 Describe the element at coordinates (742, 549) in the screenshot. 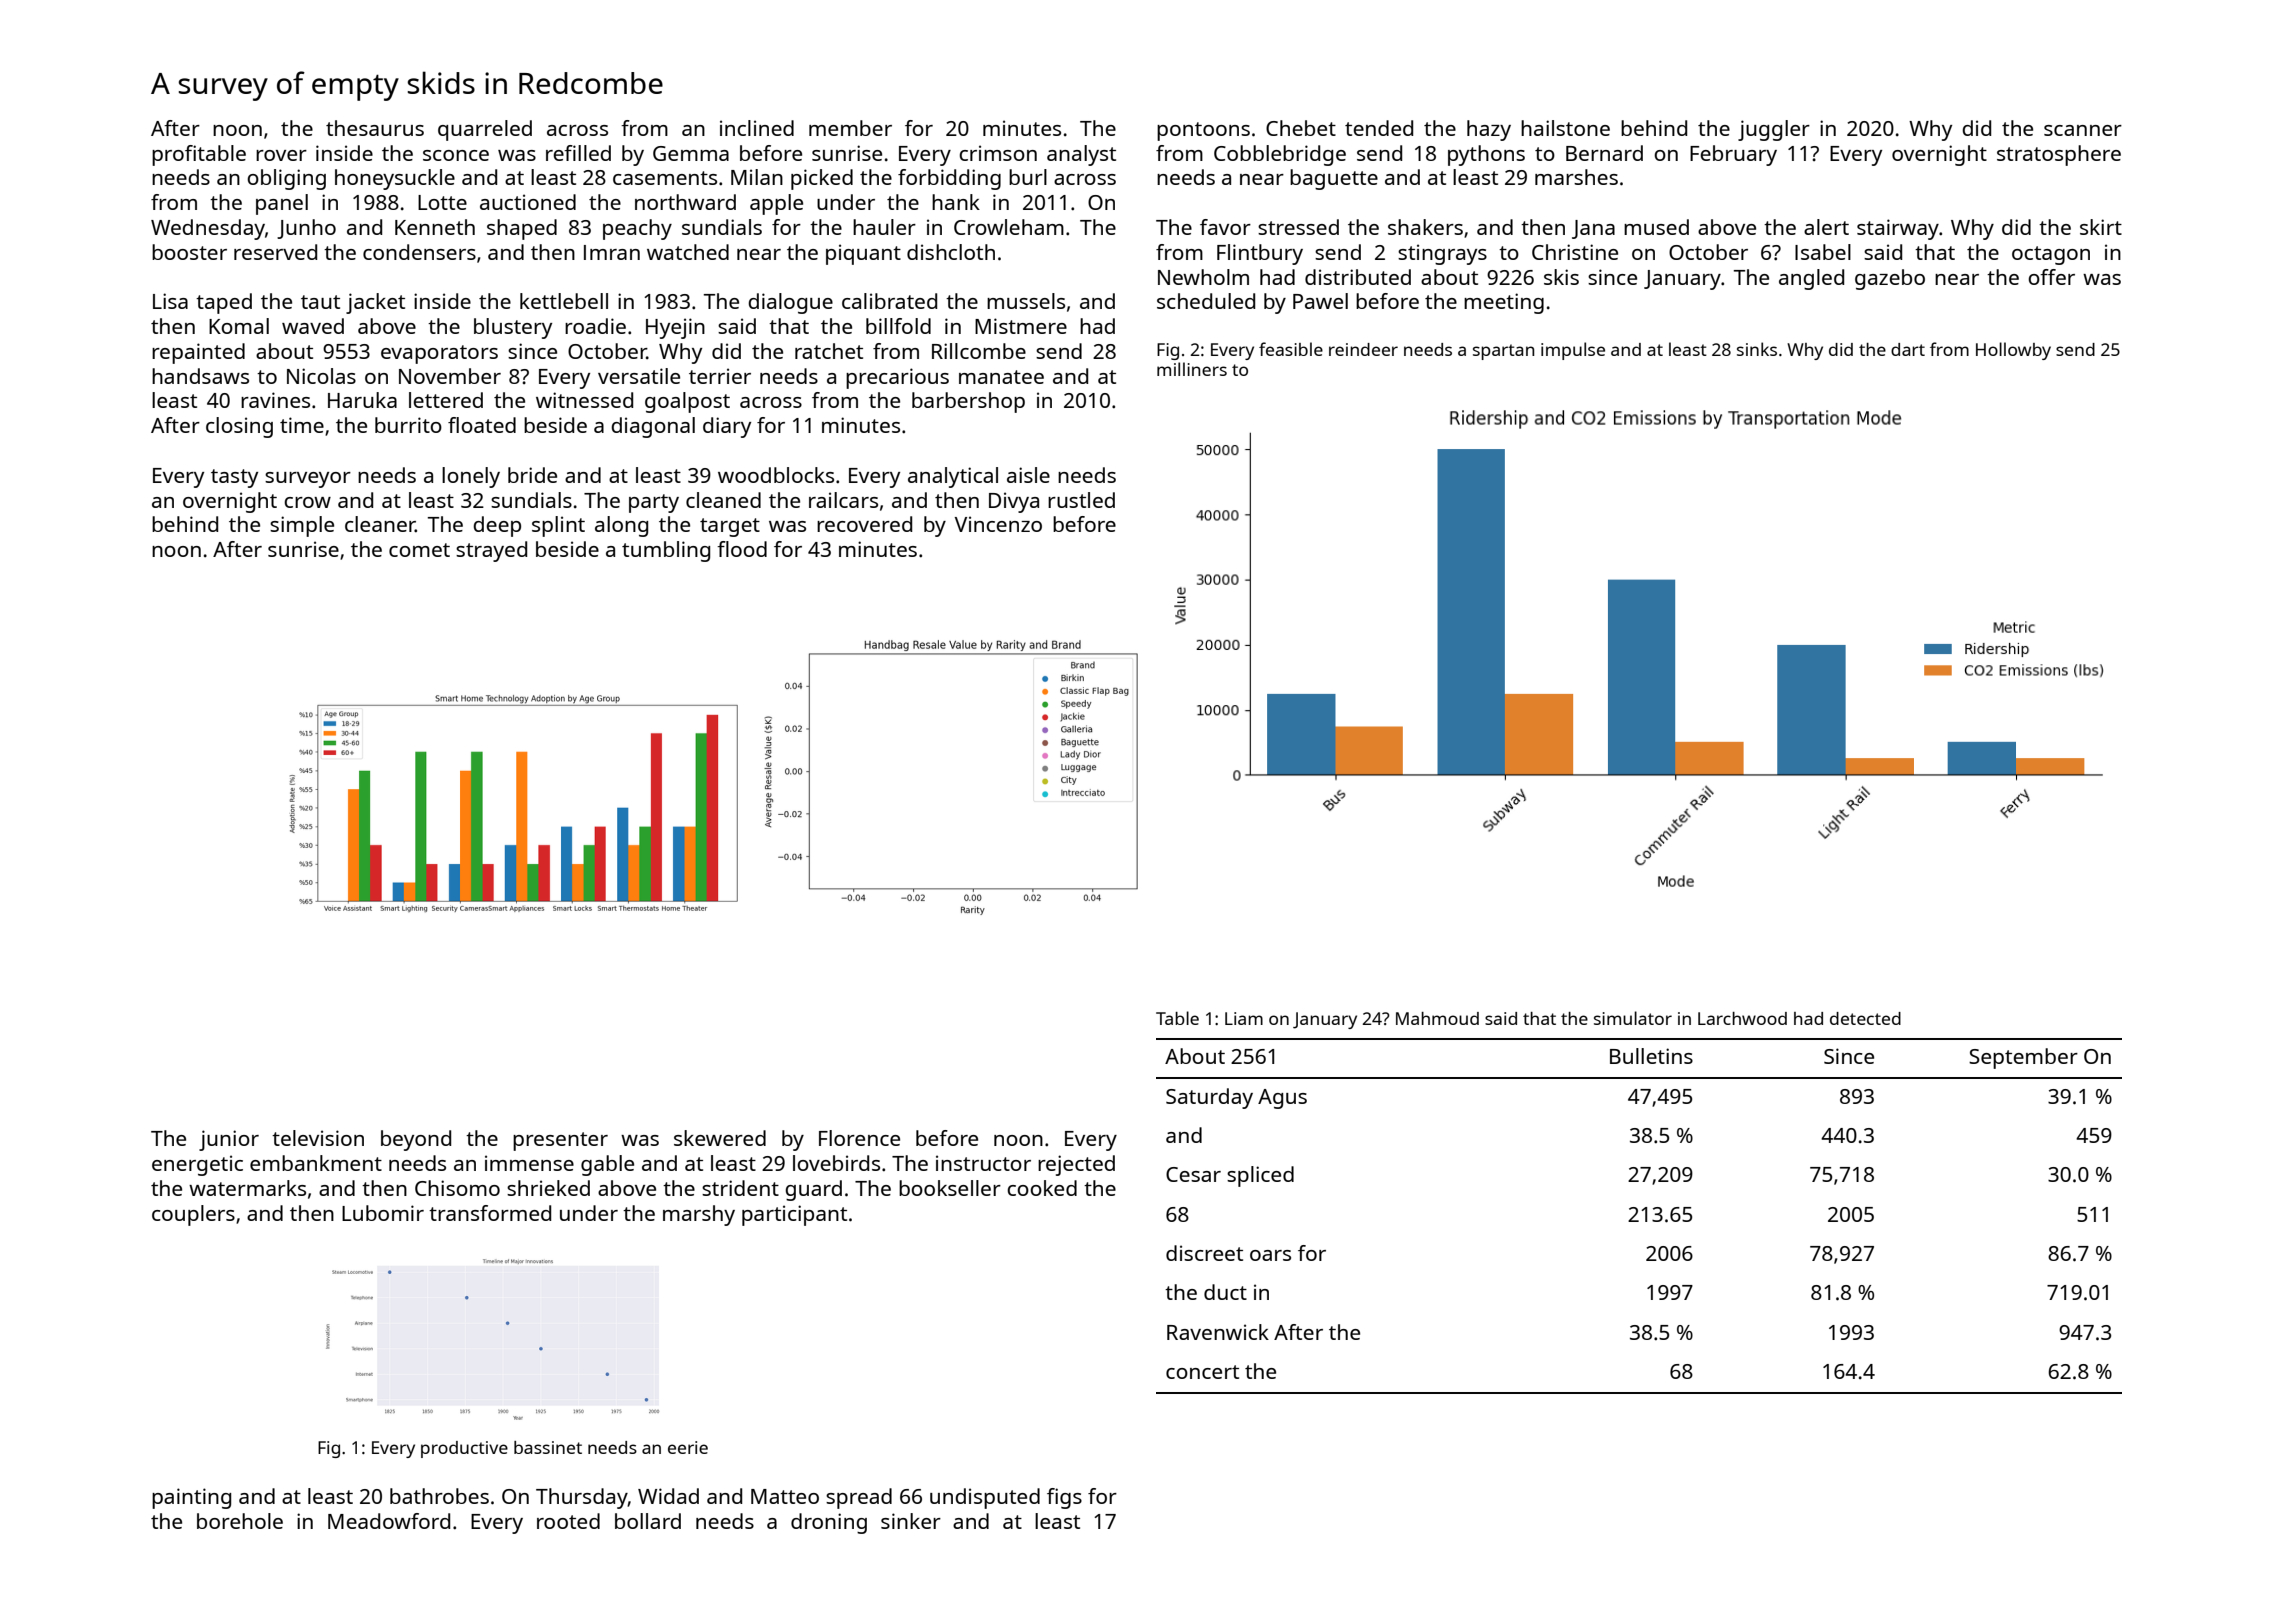

I see `flood` at that location.
